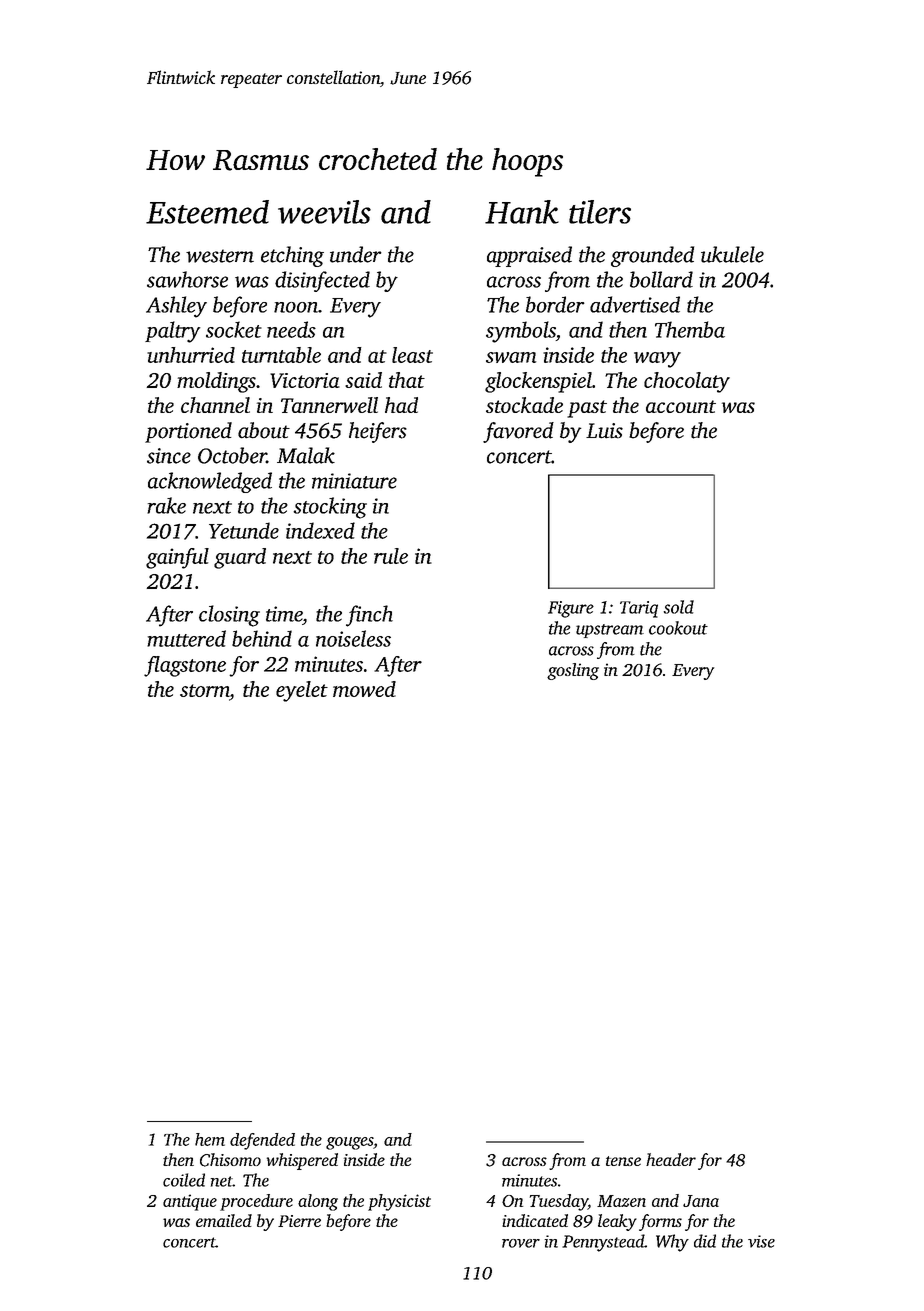  Describe the element at coordinates (224, 1220) in the page. I see `emailed` at that location.
